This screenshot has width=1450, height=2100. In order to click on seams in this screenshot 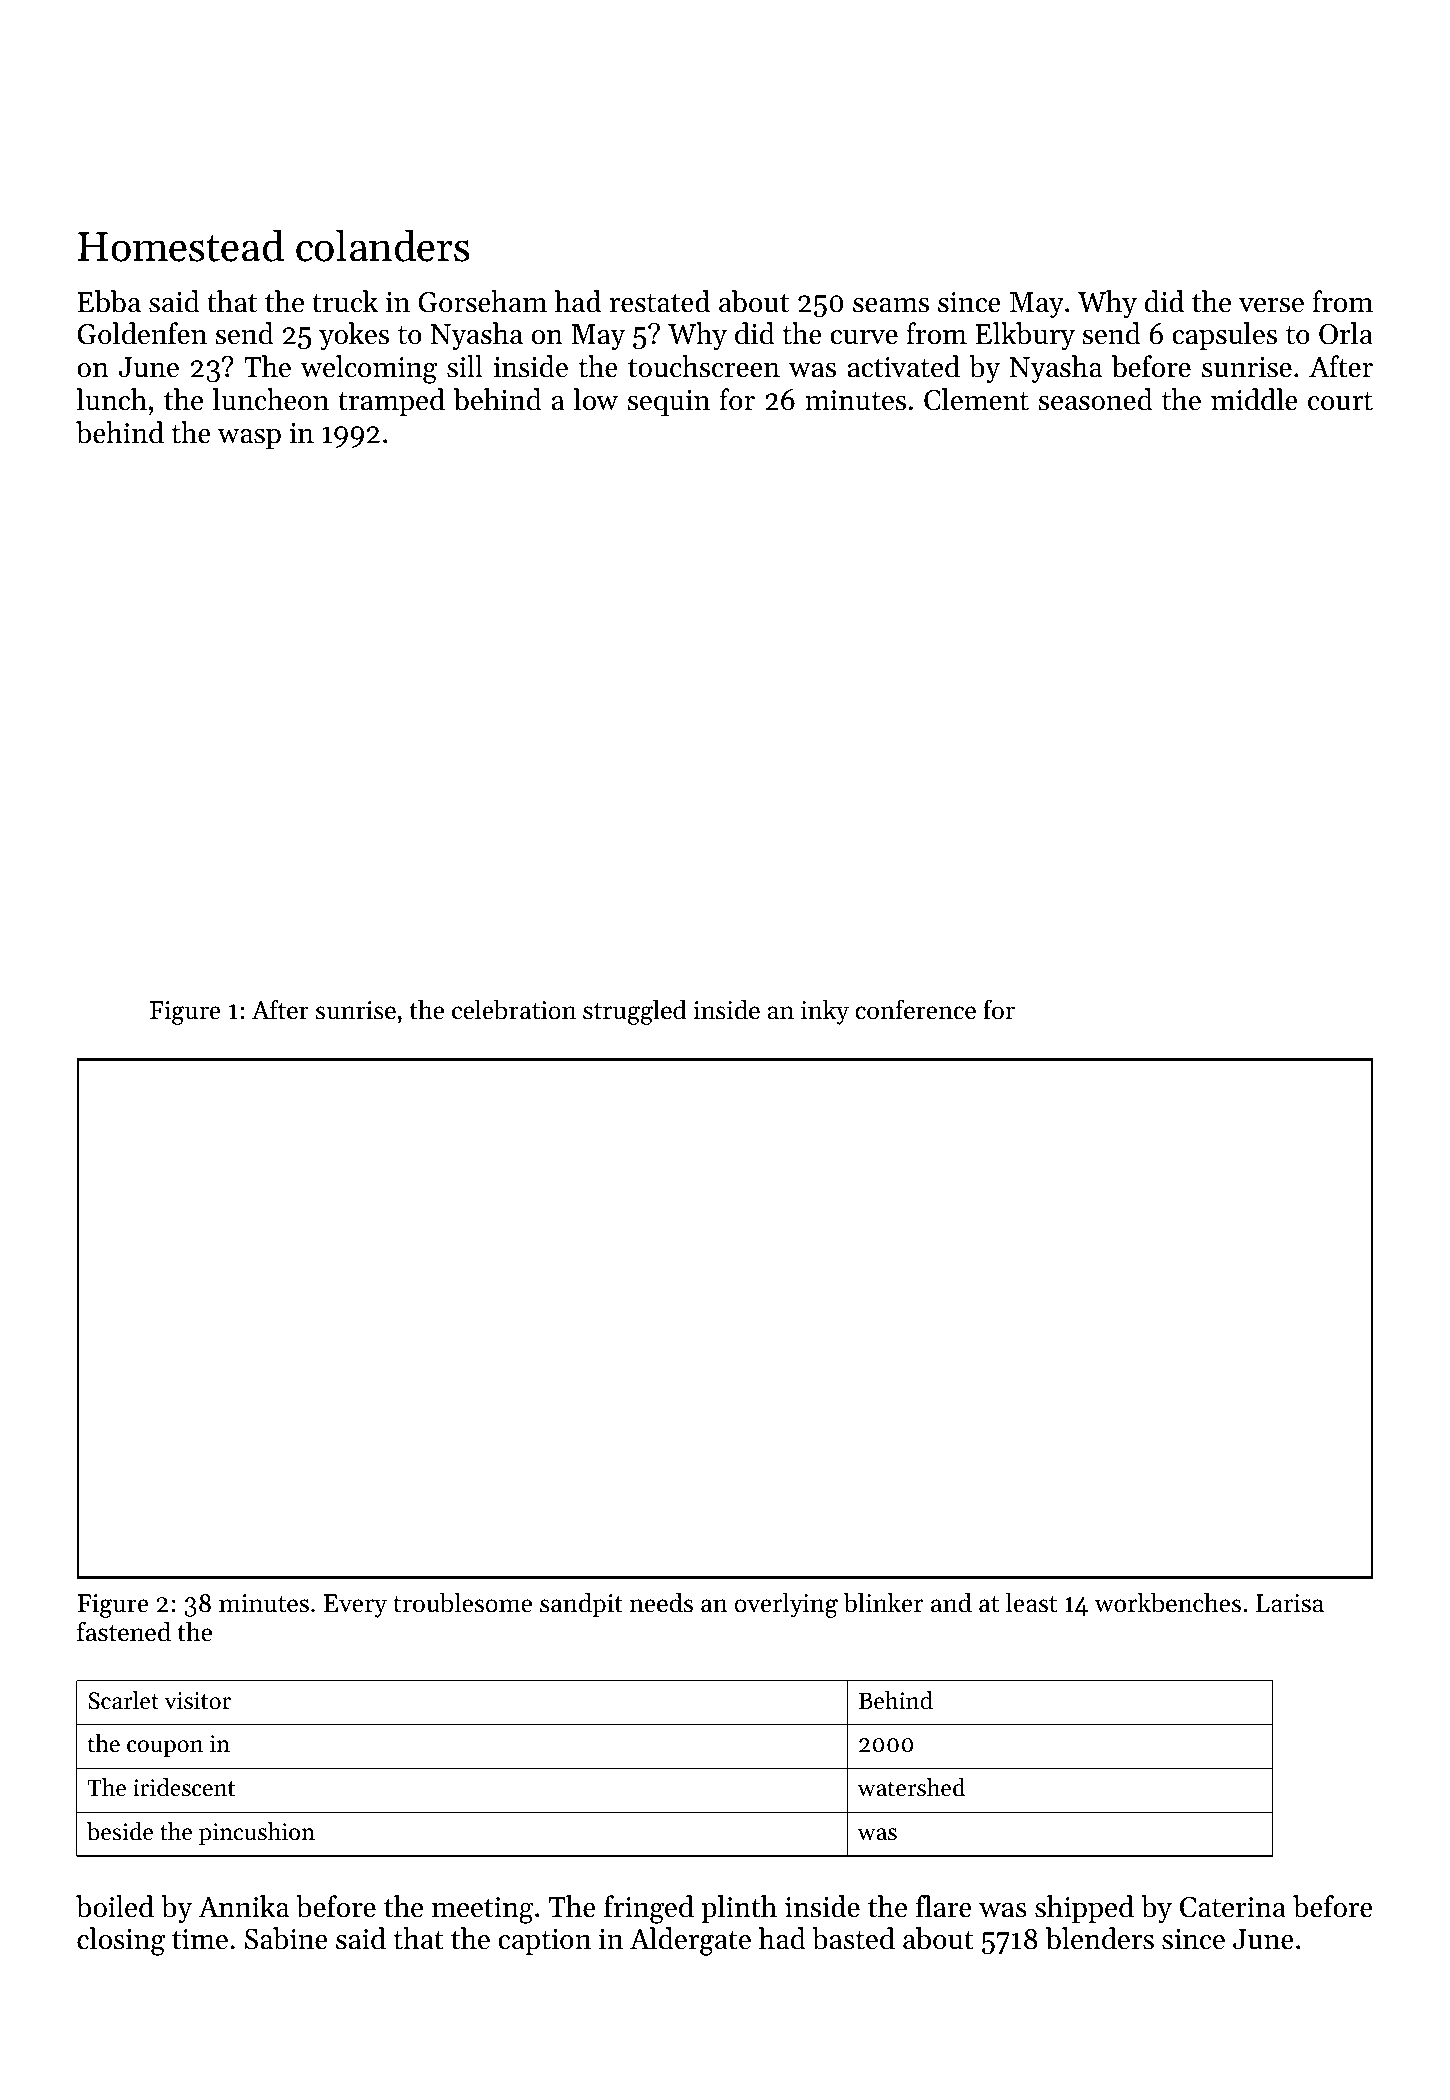, I will do `click(891, 305)`.
